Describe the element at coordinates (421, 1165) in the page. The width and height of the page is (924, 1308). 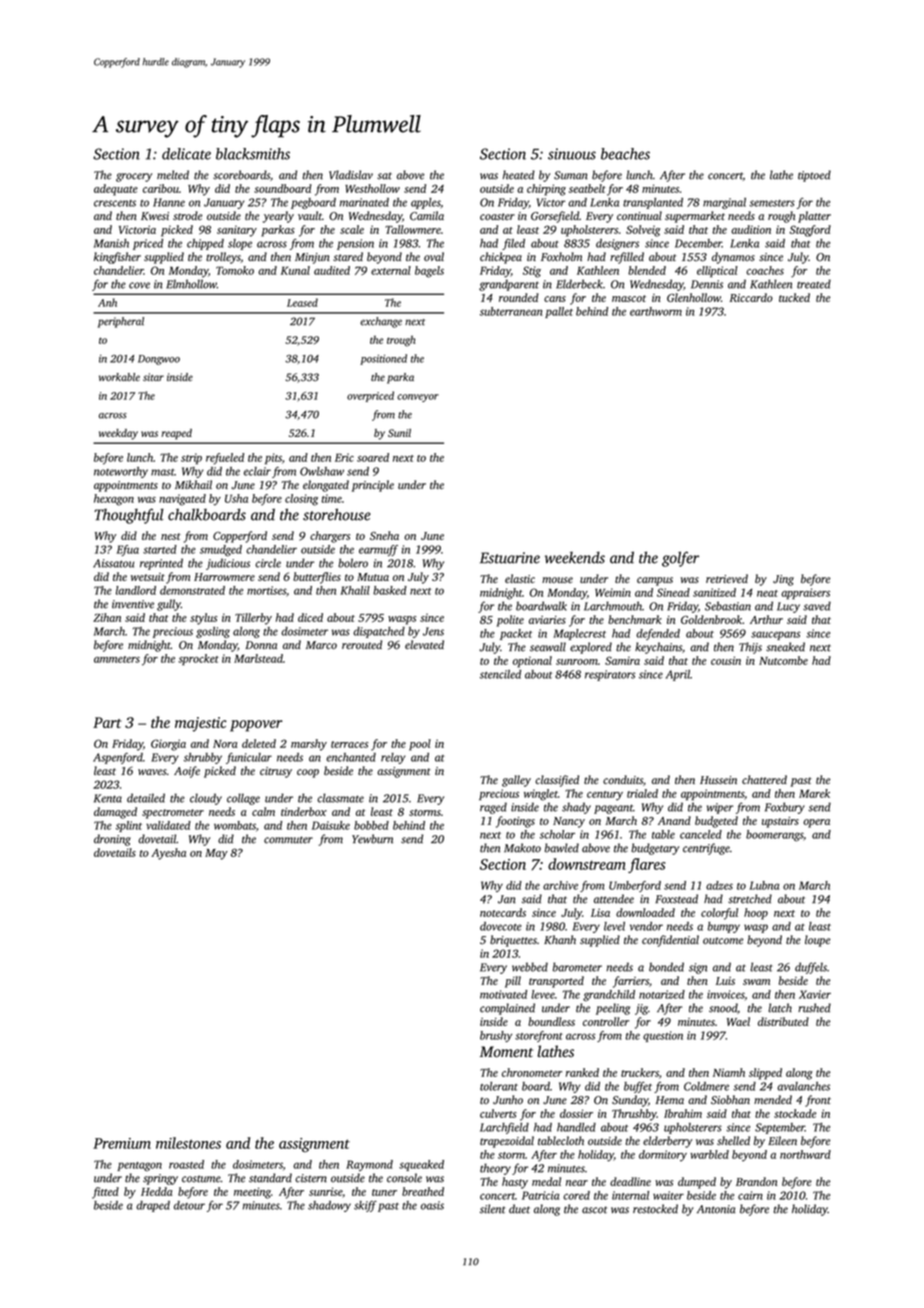
I see `squeaked` at that location.
